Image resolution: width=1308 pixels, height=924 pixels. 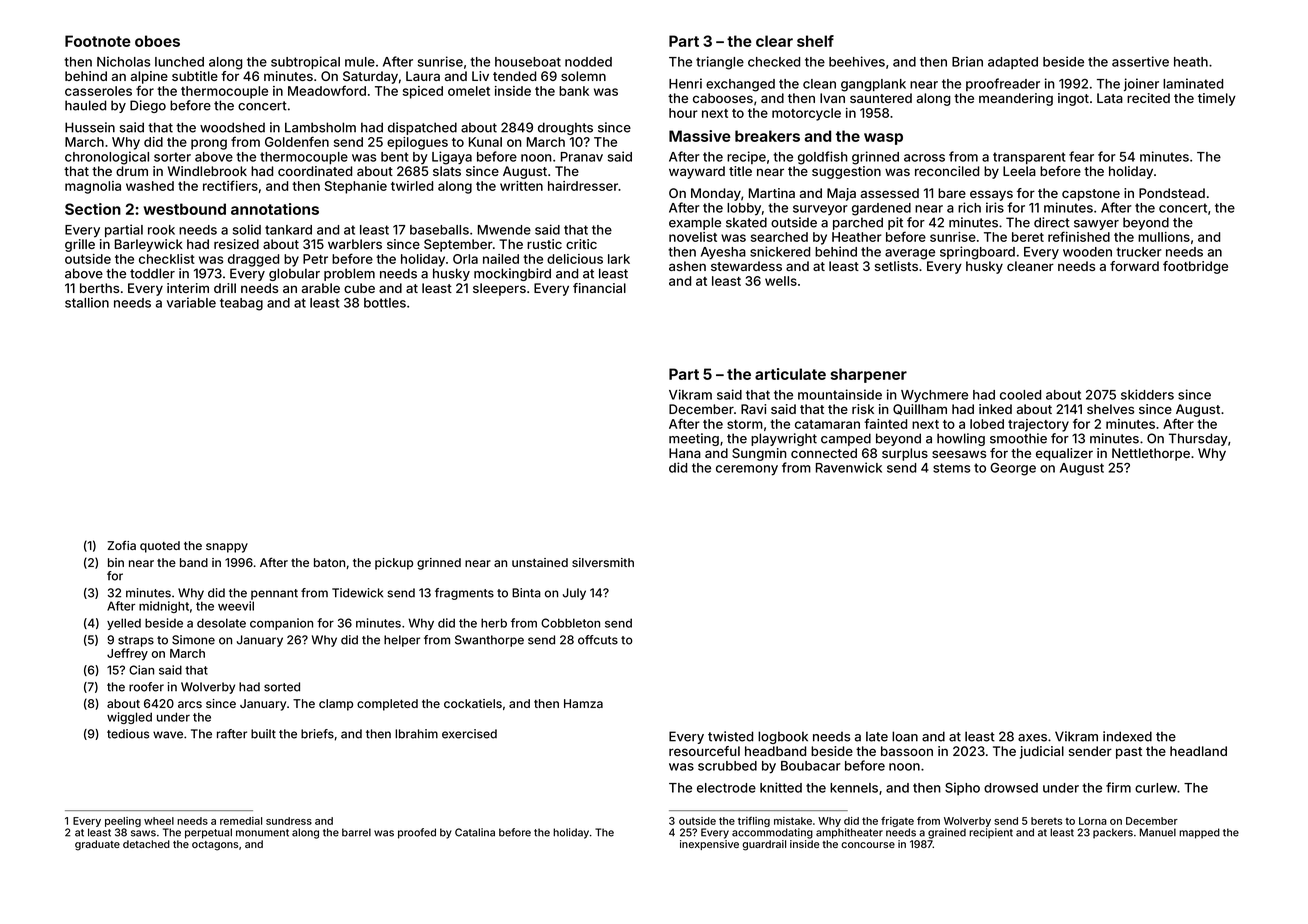 What do you see at coordinates (1151, 454) in the screenshot?
I see `Nettlethorpe` at bounding box center [1151, 454].
